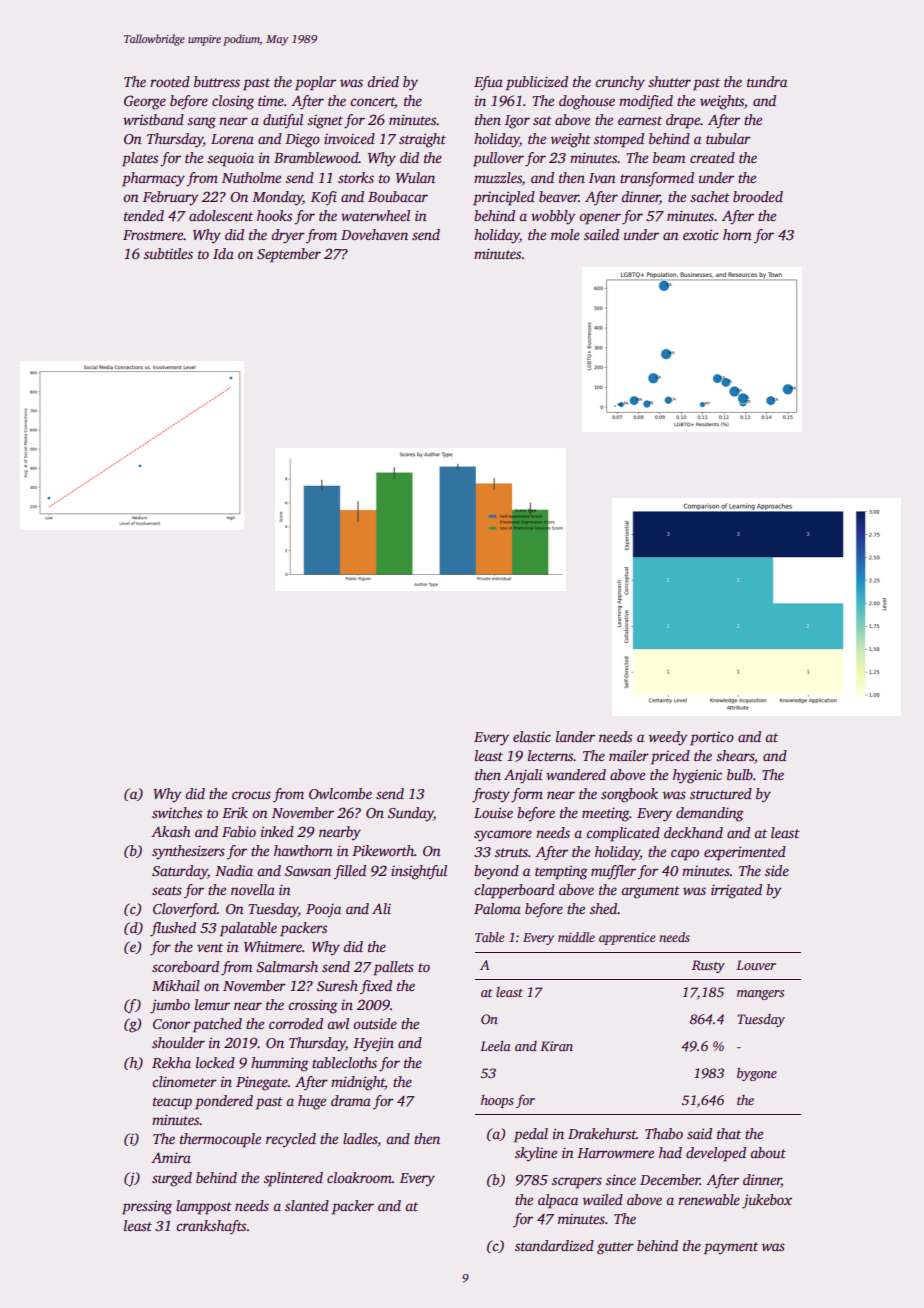 The width and height of the screenshot is (924, 1308). I want to click on gutter, so click(615, 1248).
